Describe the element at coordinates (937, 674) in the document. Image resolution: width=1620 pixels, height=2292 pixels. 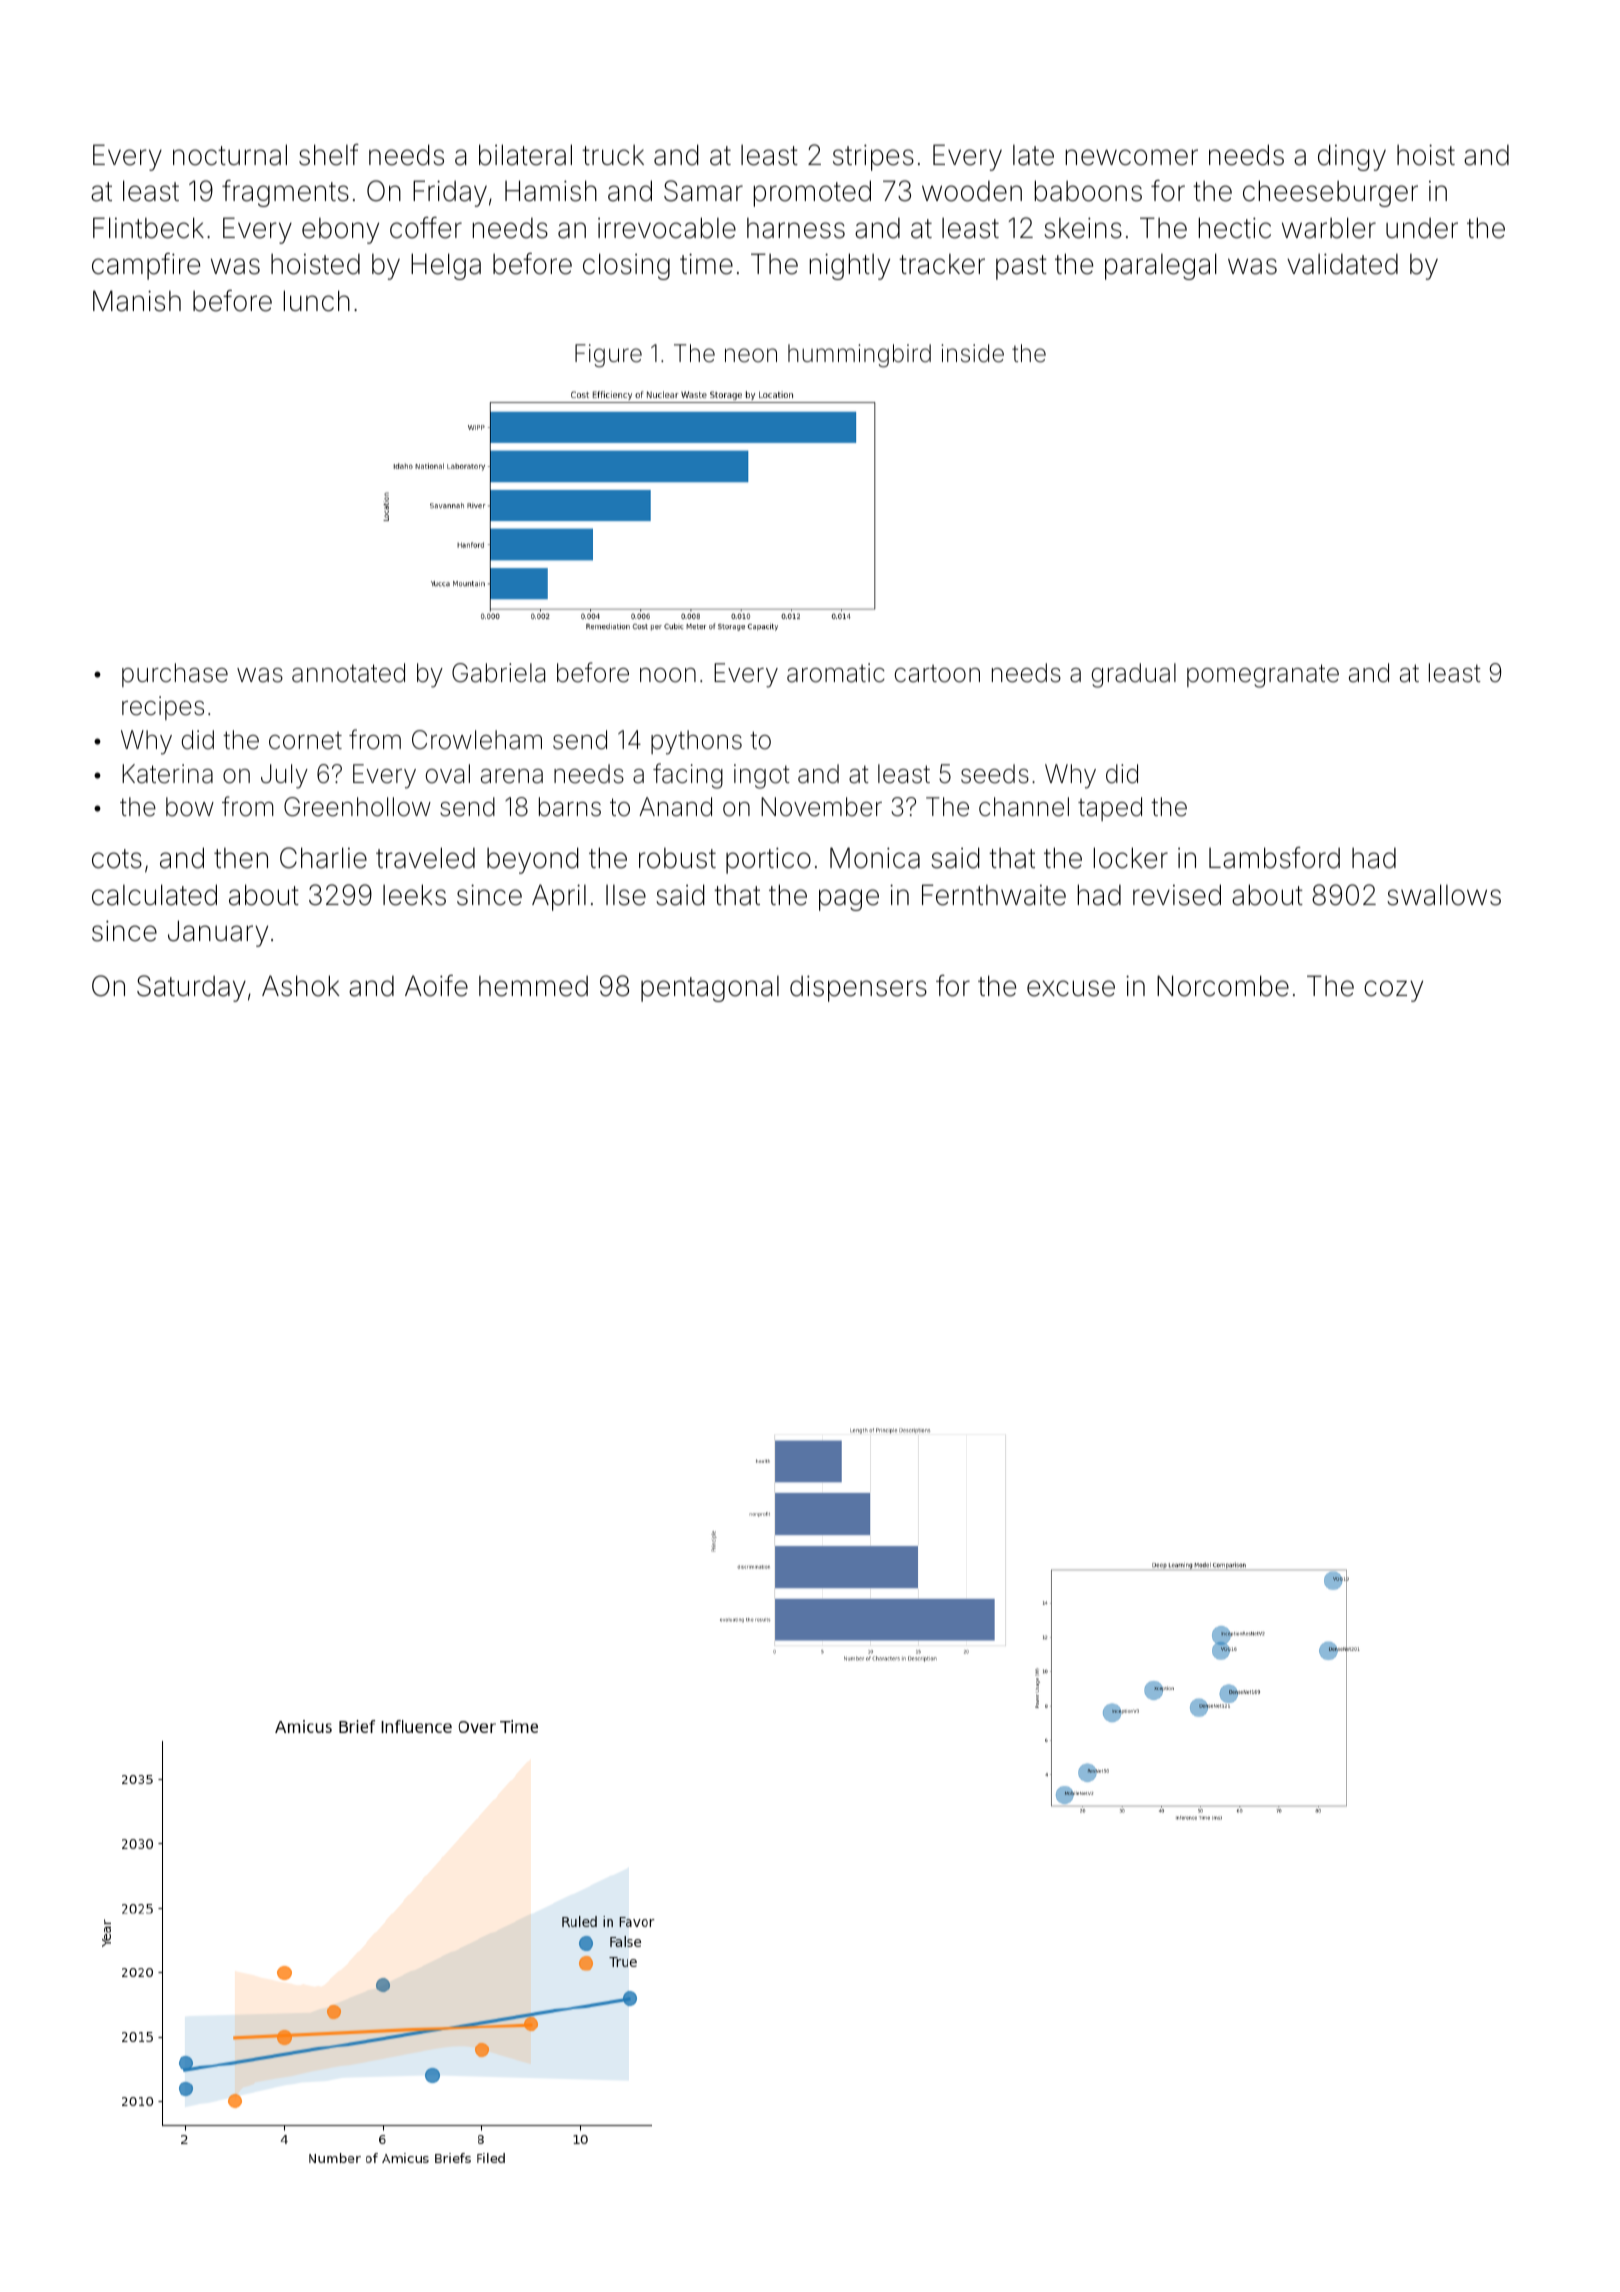
I see `cartoon` at that location.
